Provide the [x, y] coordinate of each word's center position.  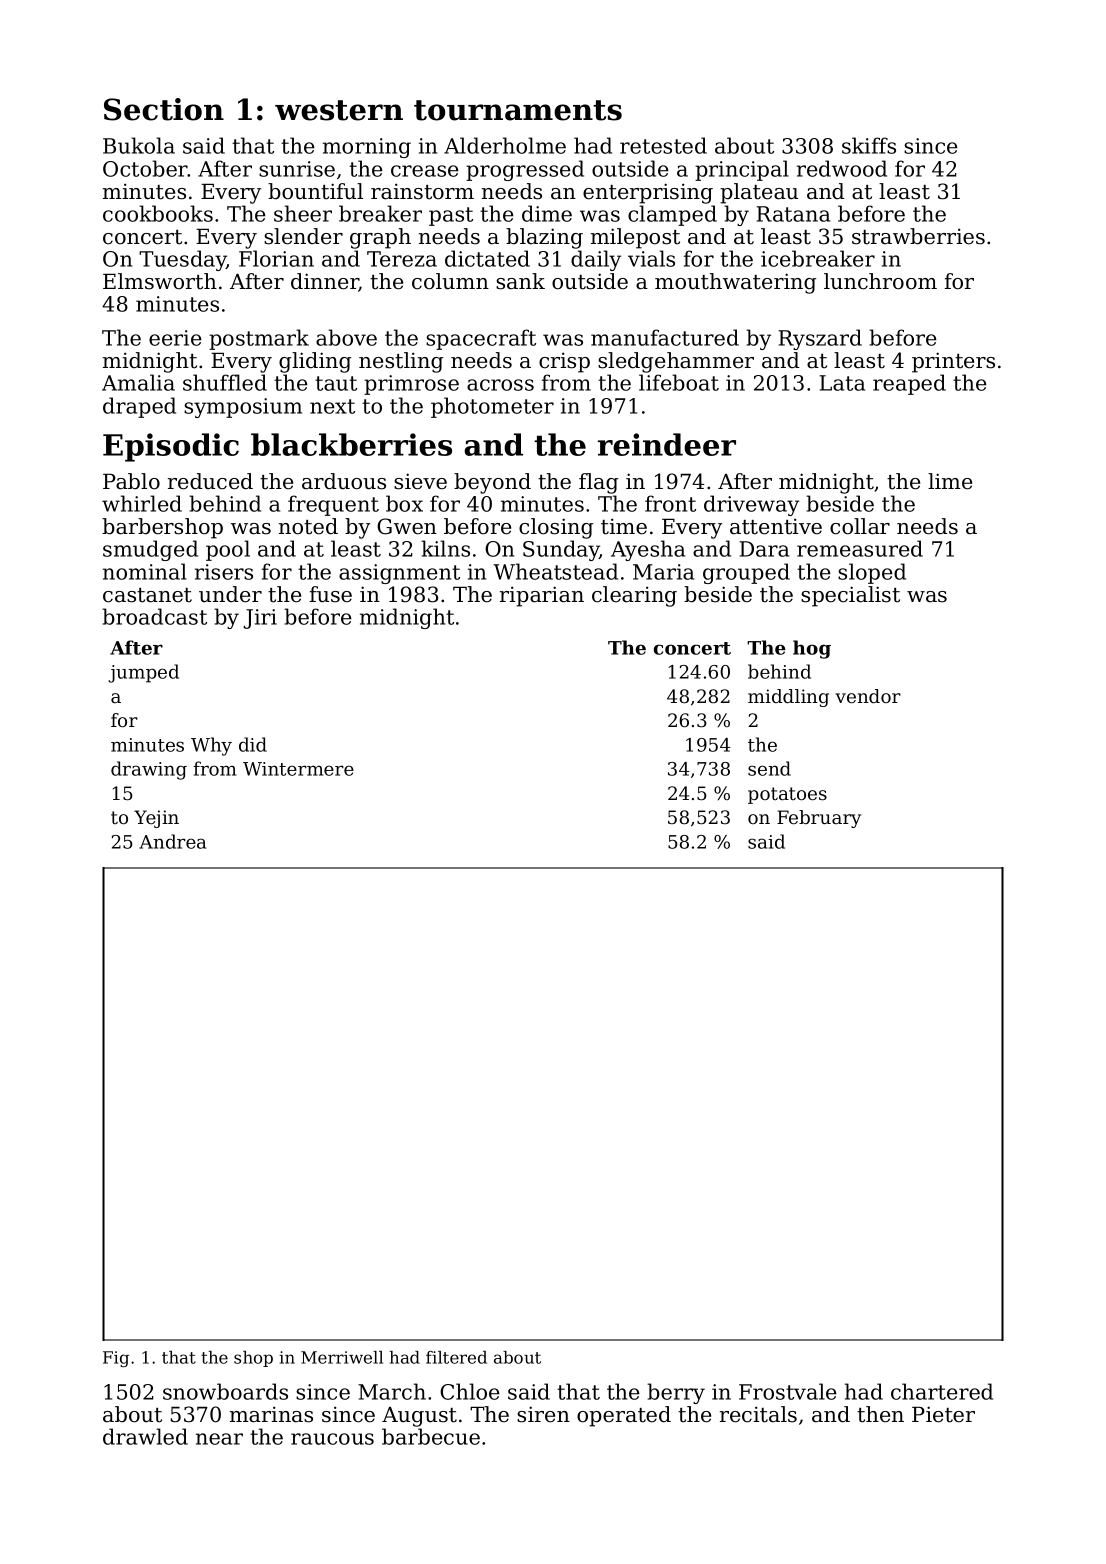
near [219, 1439]
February [819, 819]
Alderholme [505, 145]
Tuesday [183, 260]
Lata [842, 383]
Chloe [470, 1391]
